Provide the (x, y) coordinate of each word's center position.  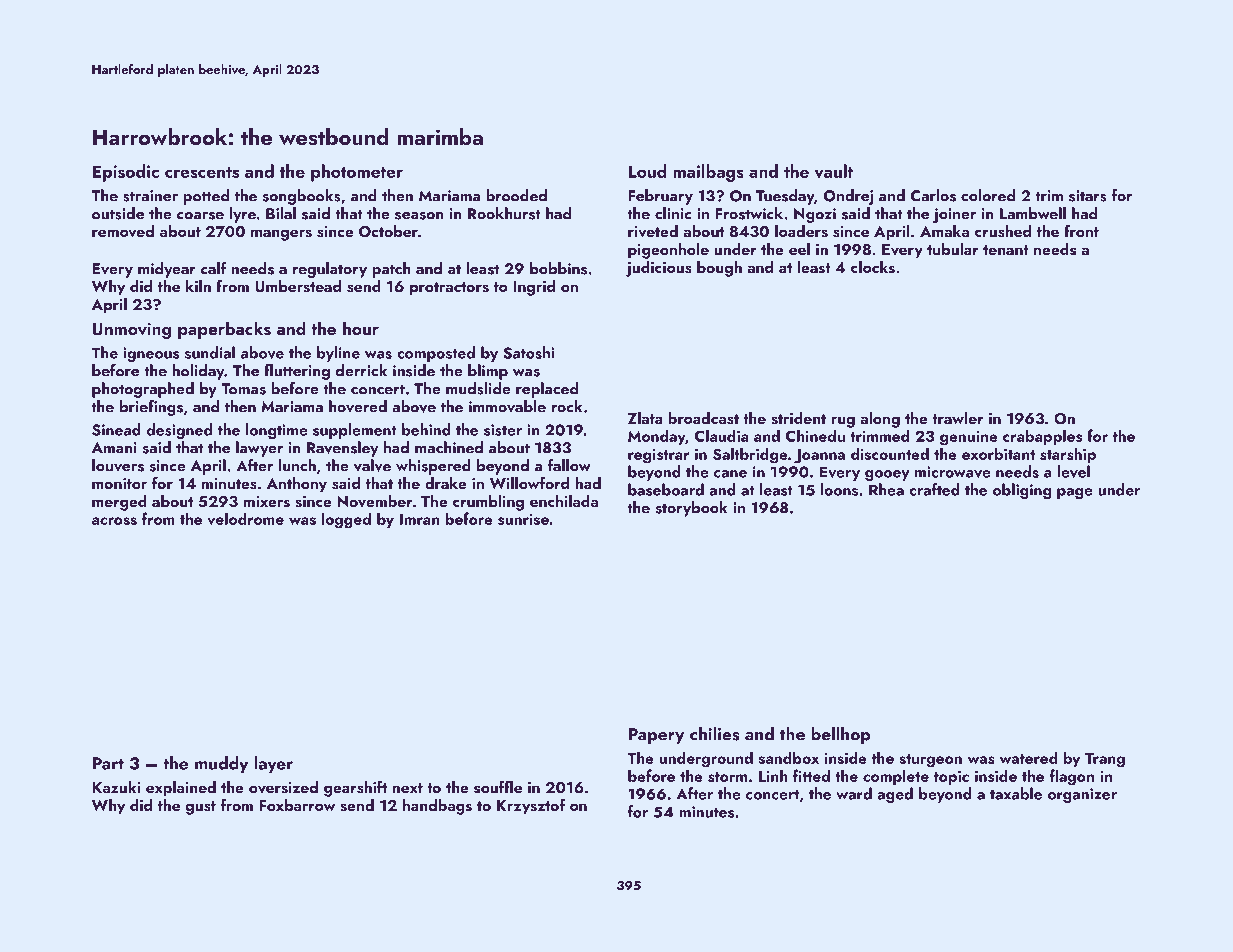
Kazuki (116, 787)
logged (346, 520)
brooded (516, 195)
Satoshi (528, 352)
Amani (114, 448)
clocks (873, 267)
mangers (281, 235)
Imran (420, 519)
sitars (1088, 196)
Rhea (886, 489)
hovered (358, 406)
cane (730, 474)
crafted (934, 489)
